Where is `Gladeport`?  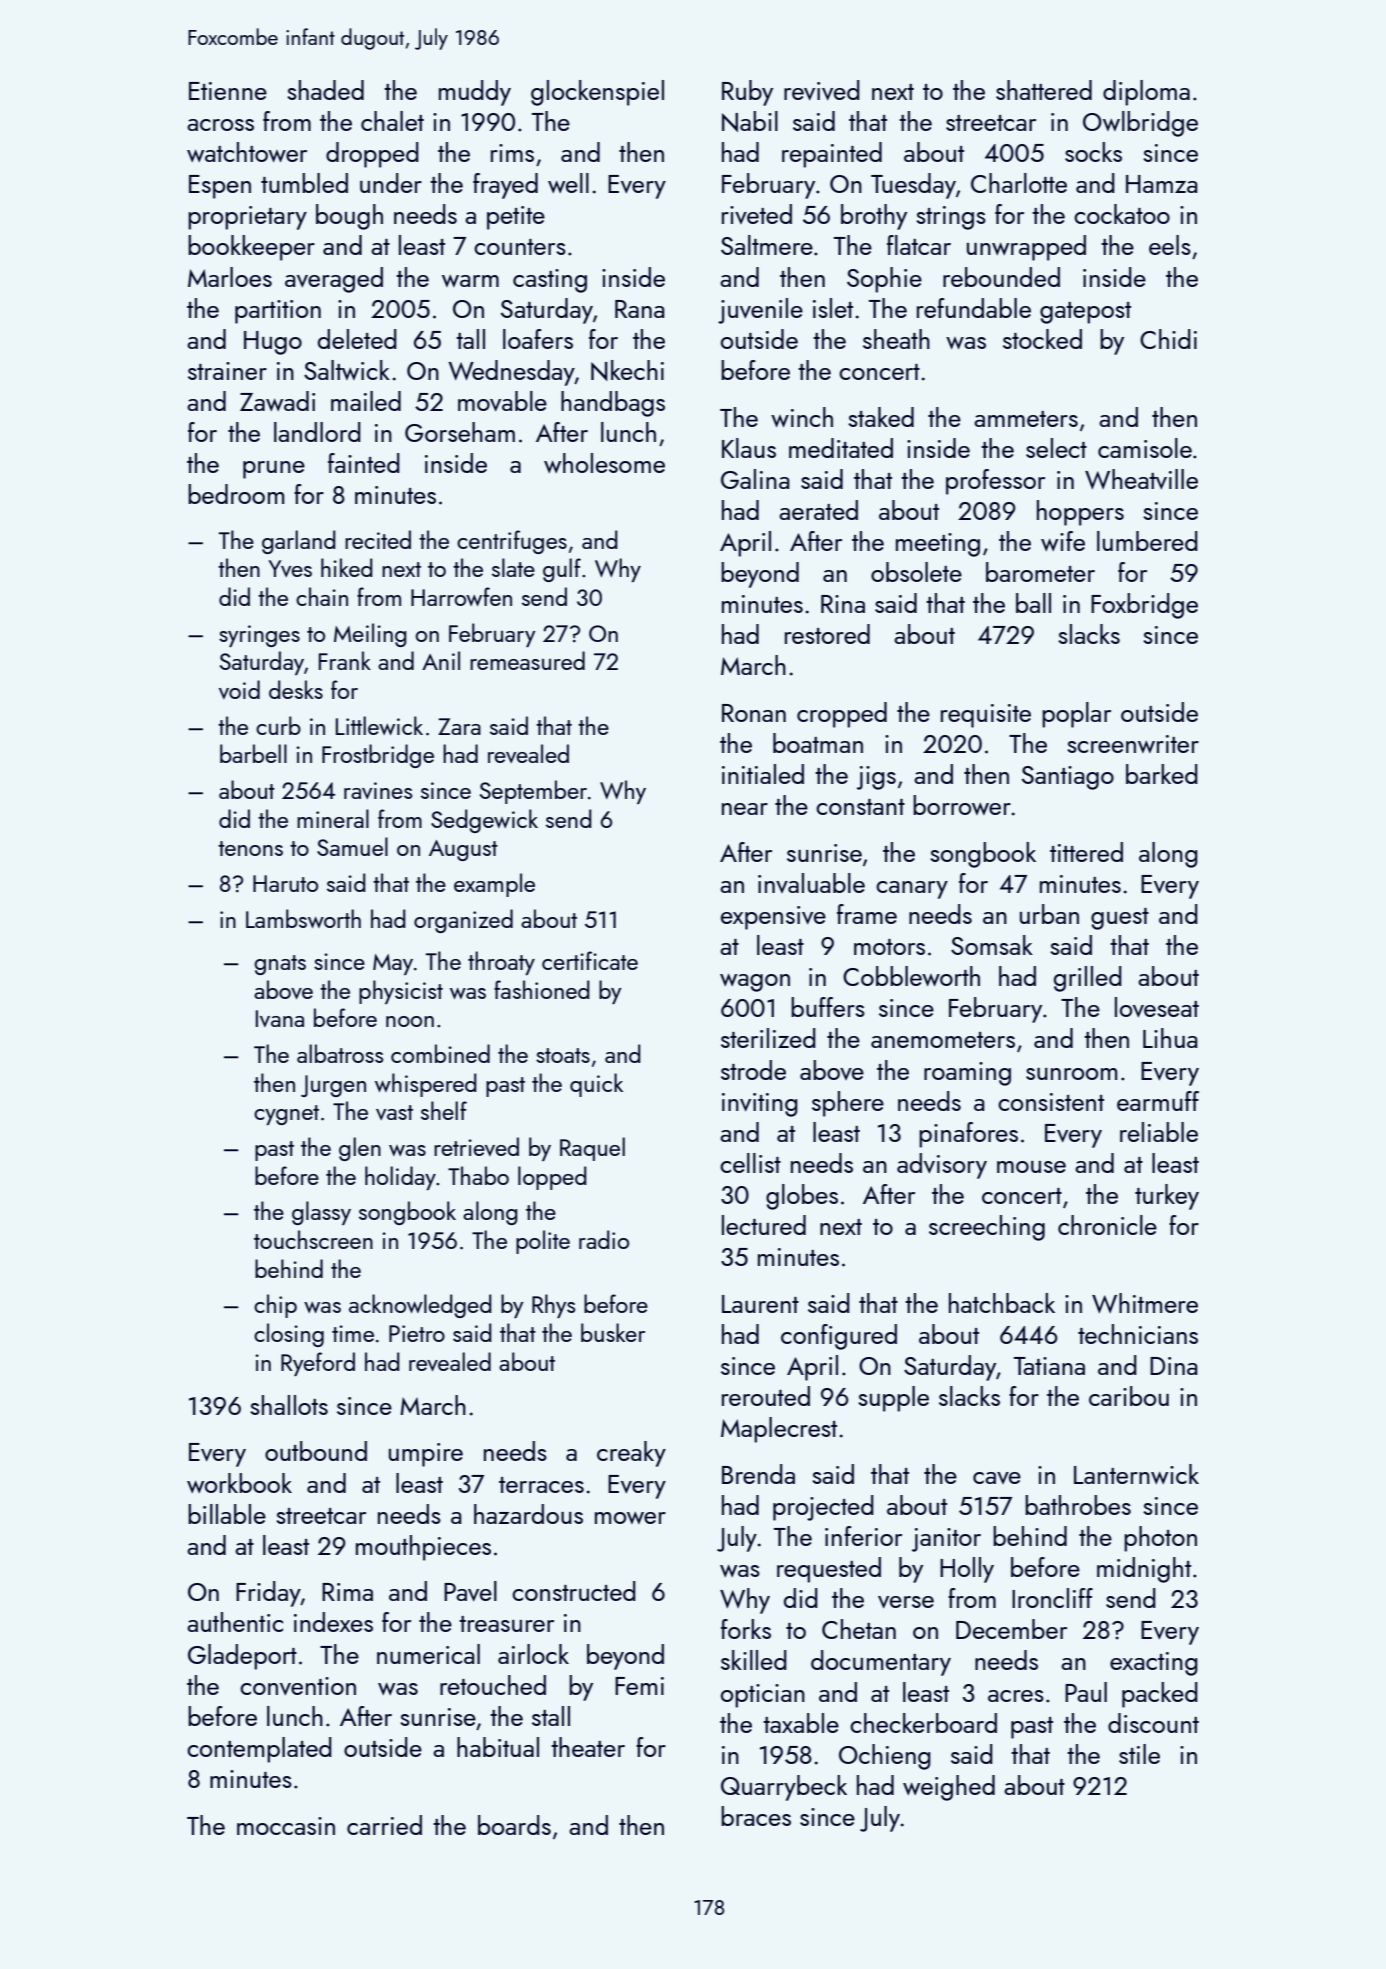 Gladeport is located at coordinates (242, 1657).
